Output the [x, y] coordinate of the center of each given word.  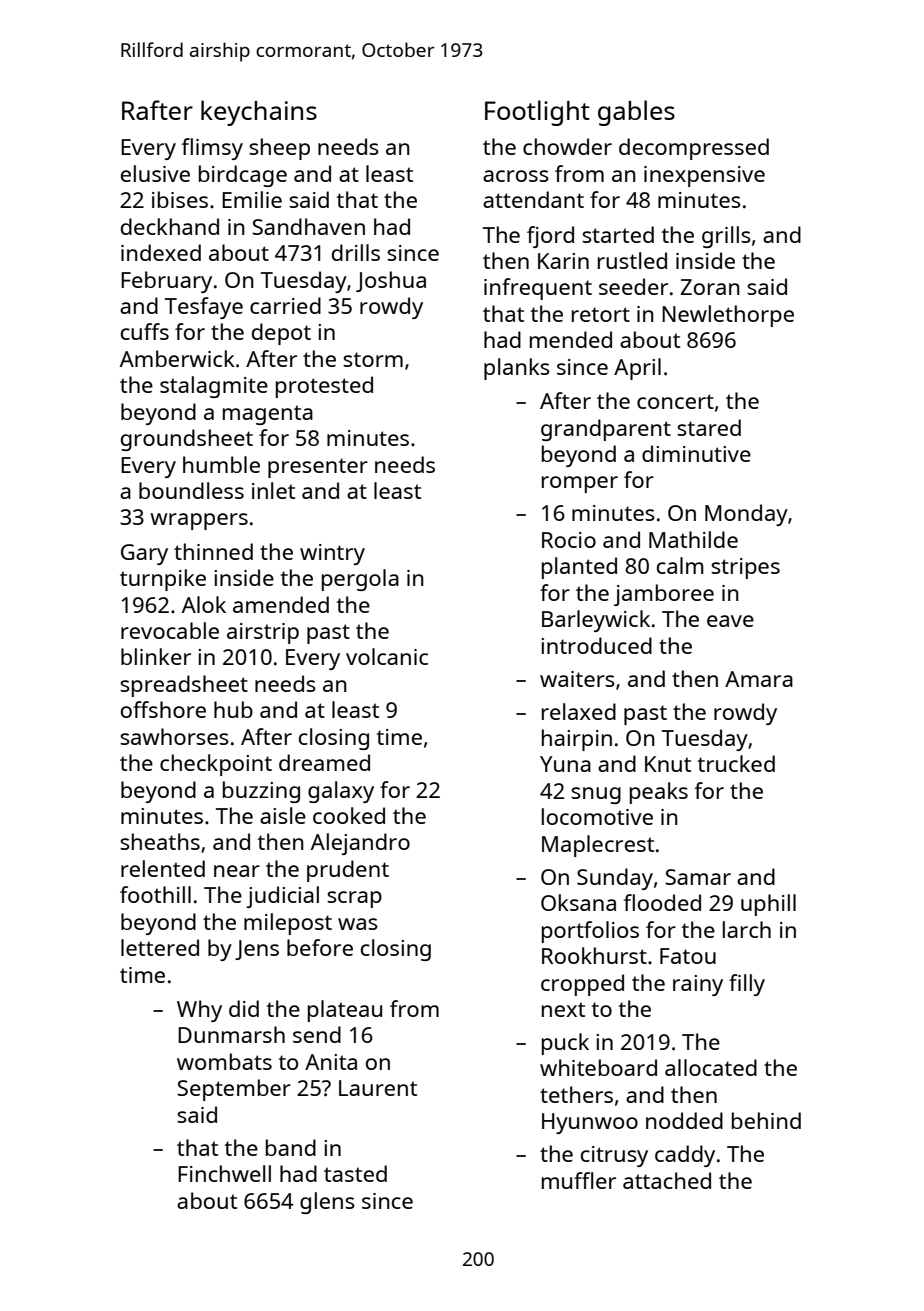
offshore [163, 709]
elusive [155, 173]
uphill [768, 905]
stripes [745, 568]
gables [636, 113]
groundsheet [187, 440]
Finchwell [224, 1173]
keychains [259, 113]
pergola [360, 580]
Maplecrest [598, 846]
